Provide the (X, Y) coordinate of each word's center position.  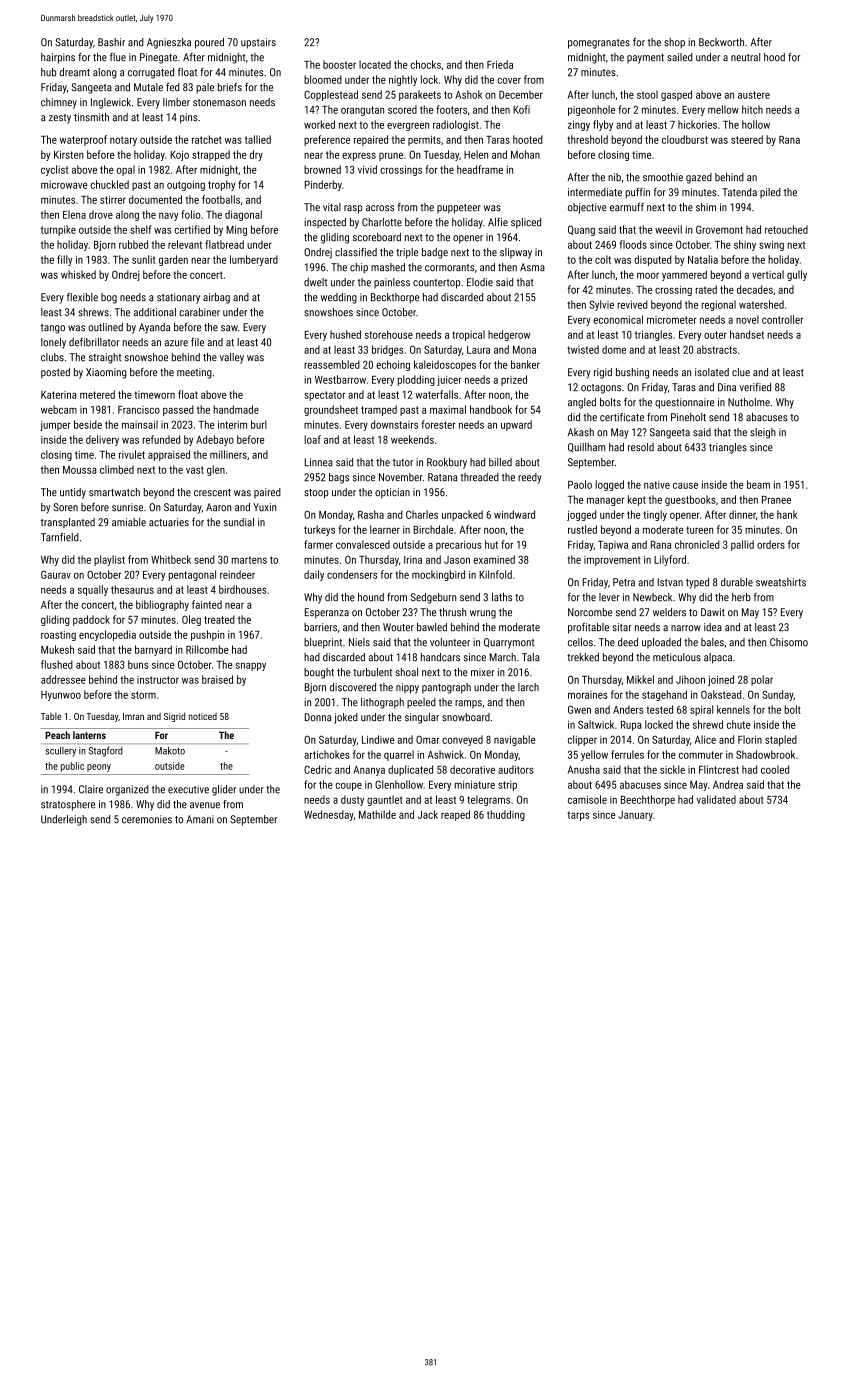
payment (645, 59)
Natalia (703, 259)
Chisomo (789, 642)
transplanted (68, 523)
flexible (82, 297)
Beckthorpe (395, 298)
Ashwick (446, 754)
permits (424, 141)
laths (502, 597)
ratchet (207, 139)
